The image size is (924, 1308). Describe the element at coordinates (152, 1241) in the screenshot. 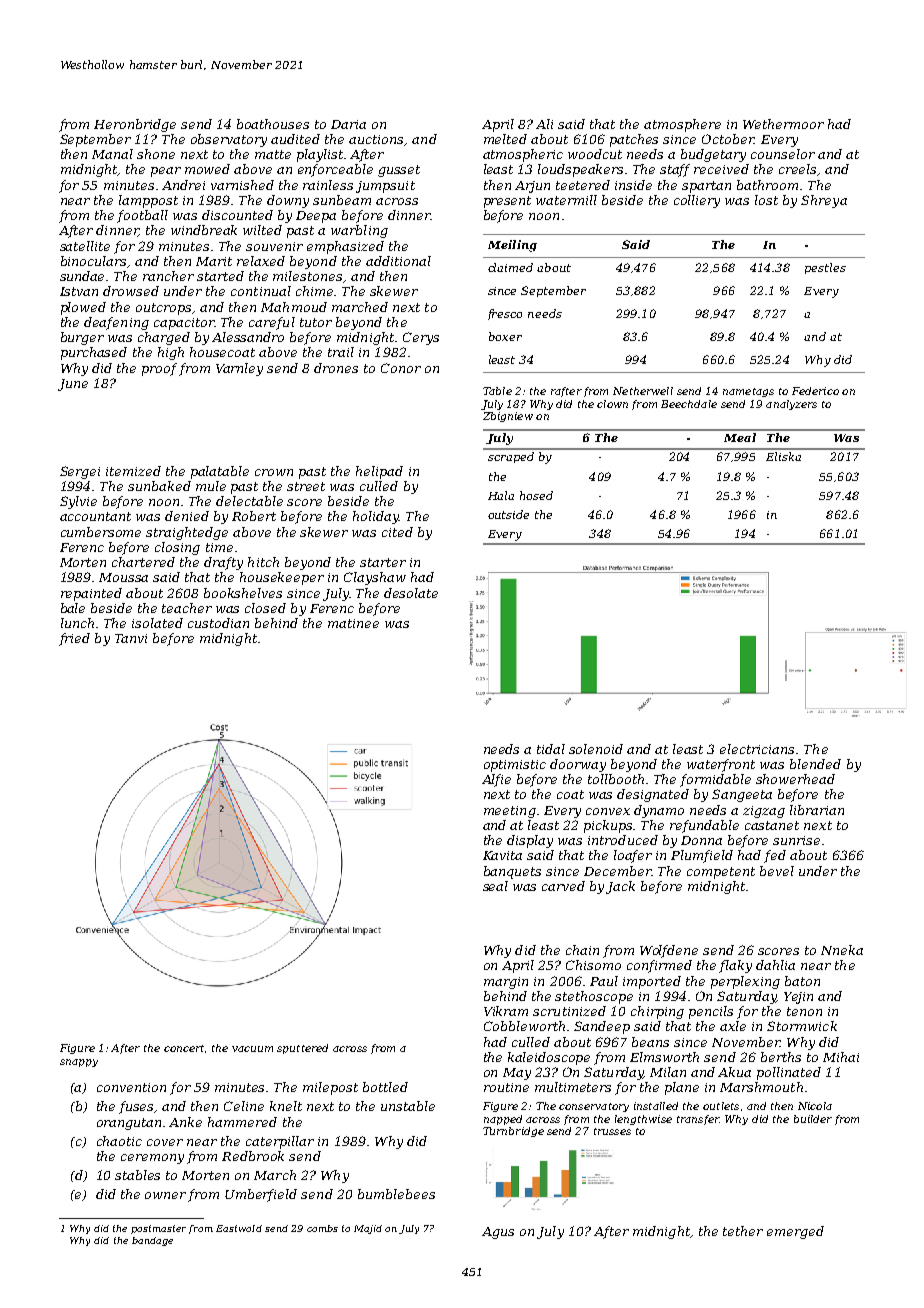

I see `bandage` at that location.
